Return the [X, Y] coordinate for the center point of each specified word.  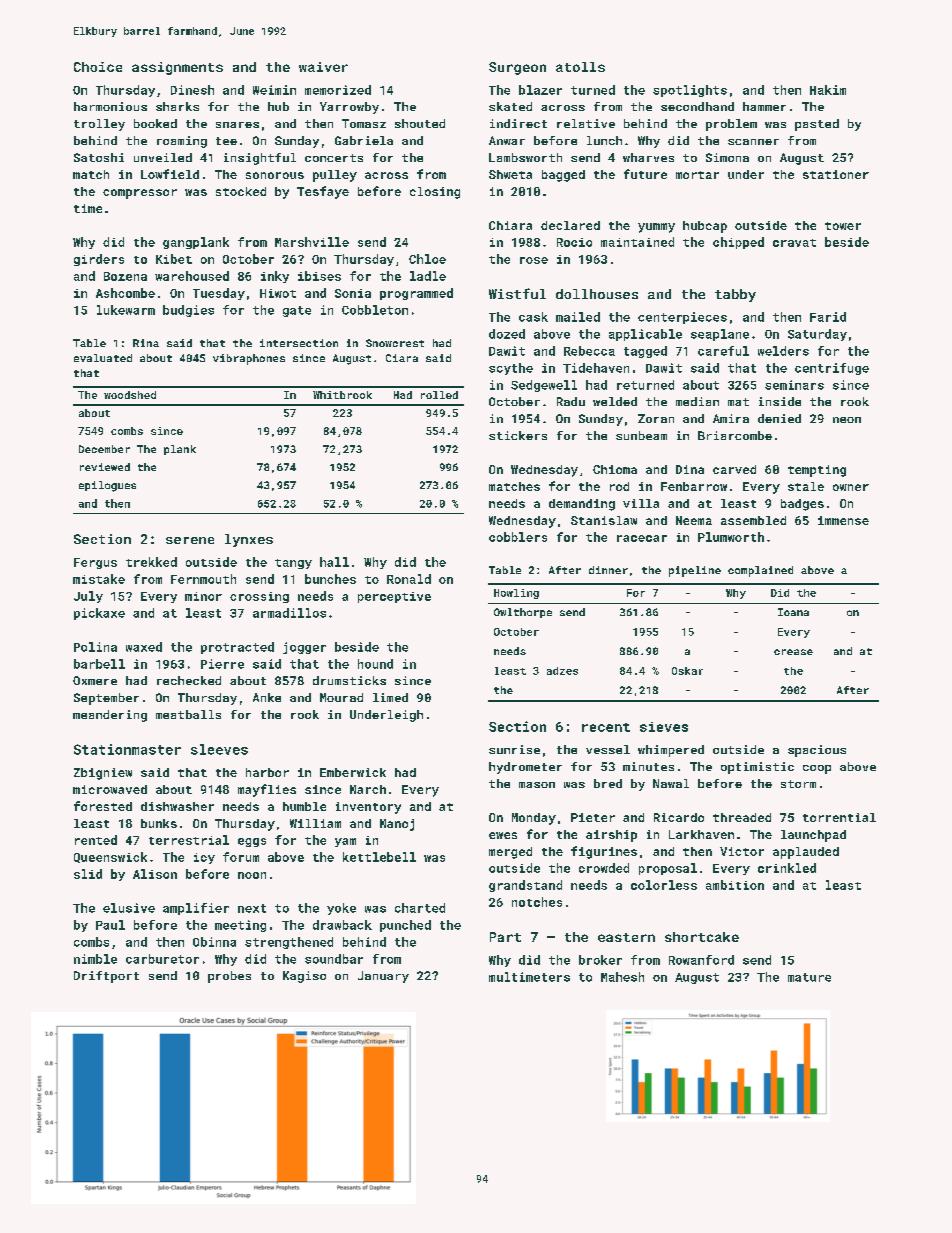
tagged [645, 352]
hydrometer [525, 768]
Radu [571, 401]
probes [229, 977]
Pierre [222, 664]
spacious [817, 751]
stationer [836, 174]
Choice [98, 67]
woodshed [130, 395]
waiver [323, 67]
